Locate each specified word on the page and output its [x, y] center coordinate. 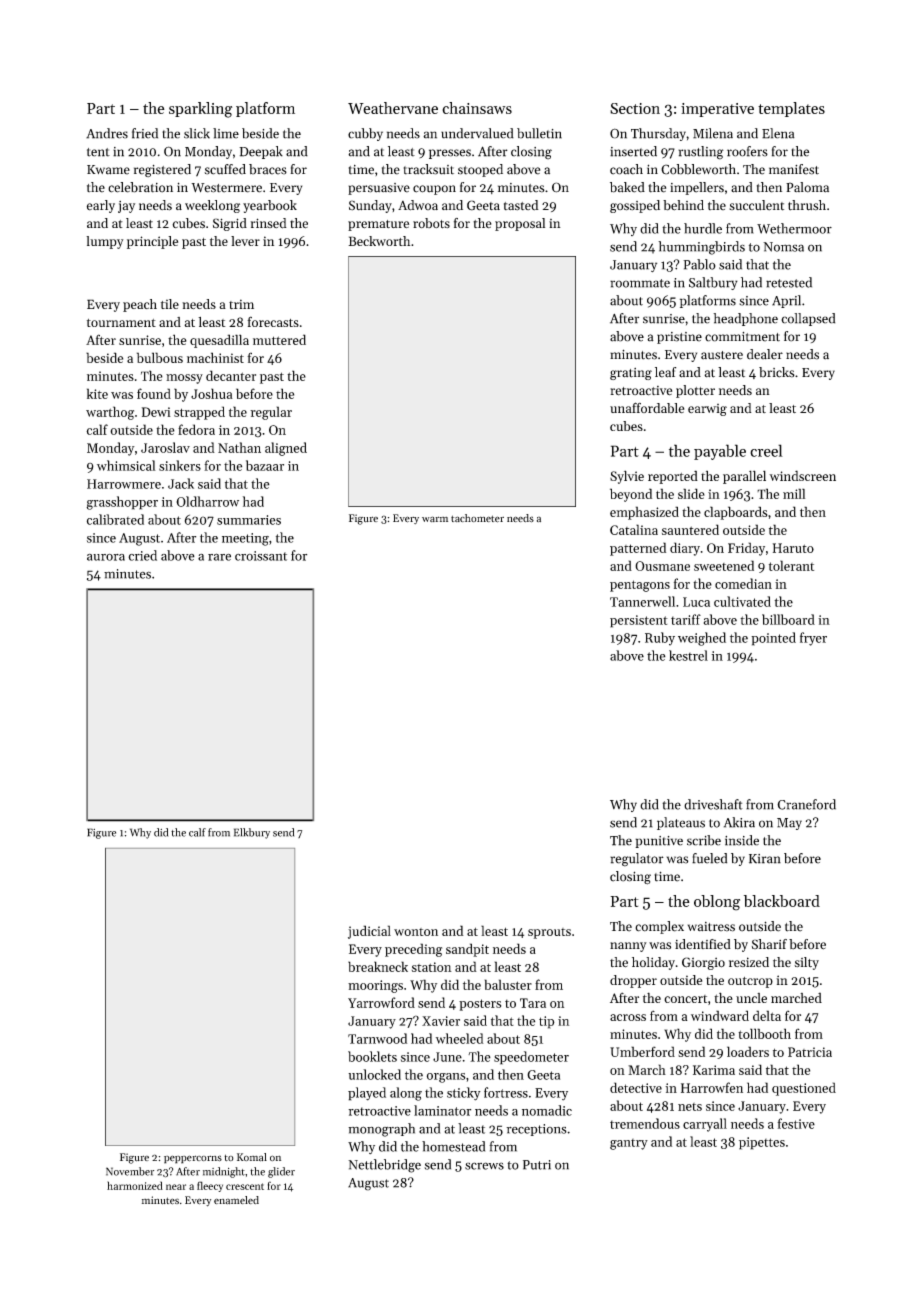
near [176, 1187]
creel [766, 450]
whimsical [126, 465]
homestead [453, 1146]
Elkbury [252, 833]
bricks [777, 372]
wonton [416, 932]
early [101, 206]
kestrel [688, 655]
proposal [520, 224]
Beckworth [379, 241]
